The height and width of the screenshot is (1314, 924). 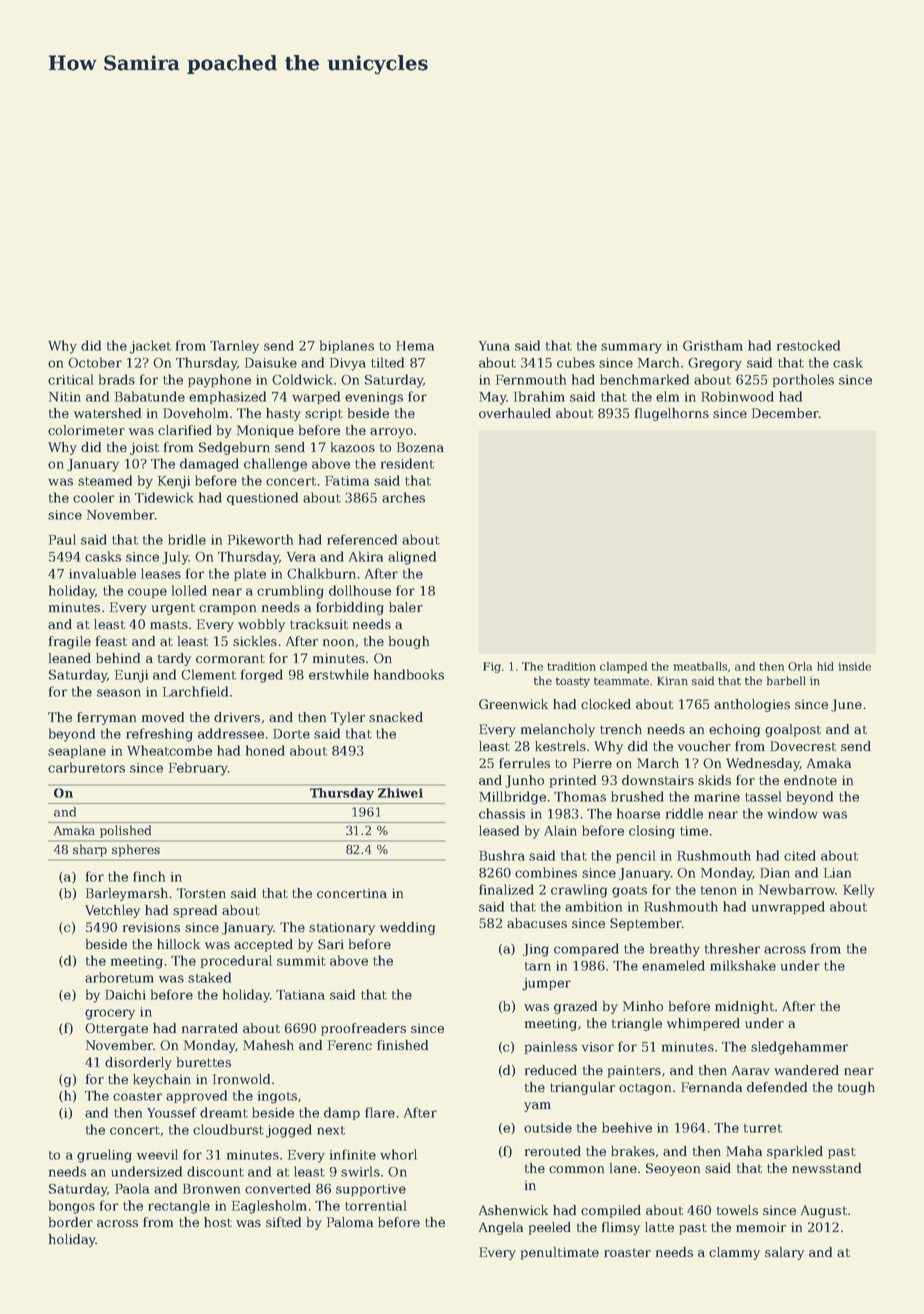 I want to click on dollhouse, so click(x=360, y=590).
